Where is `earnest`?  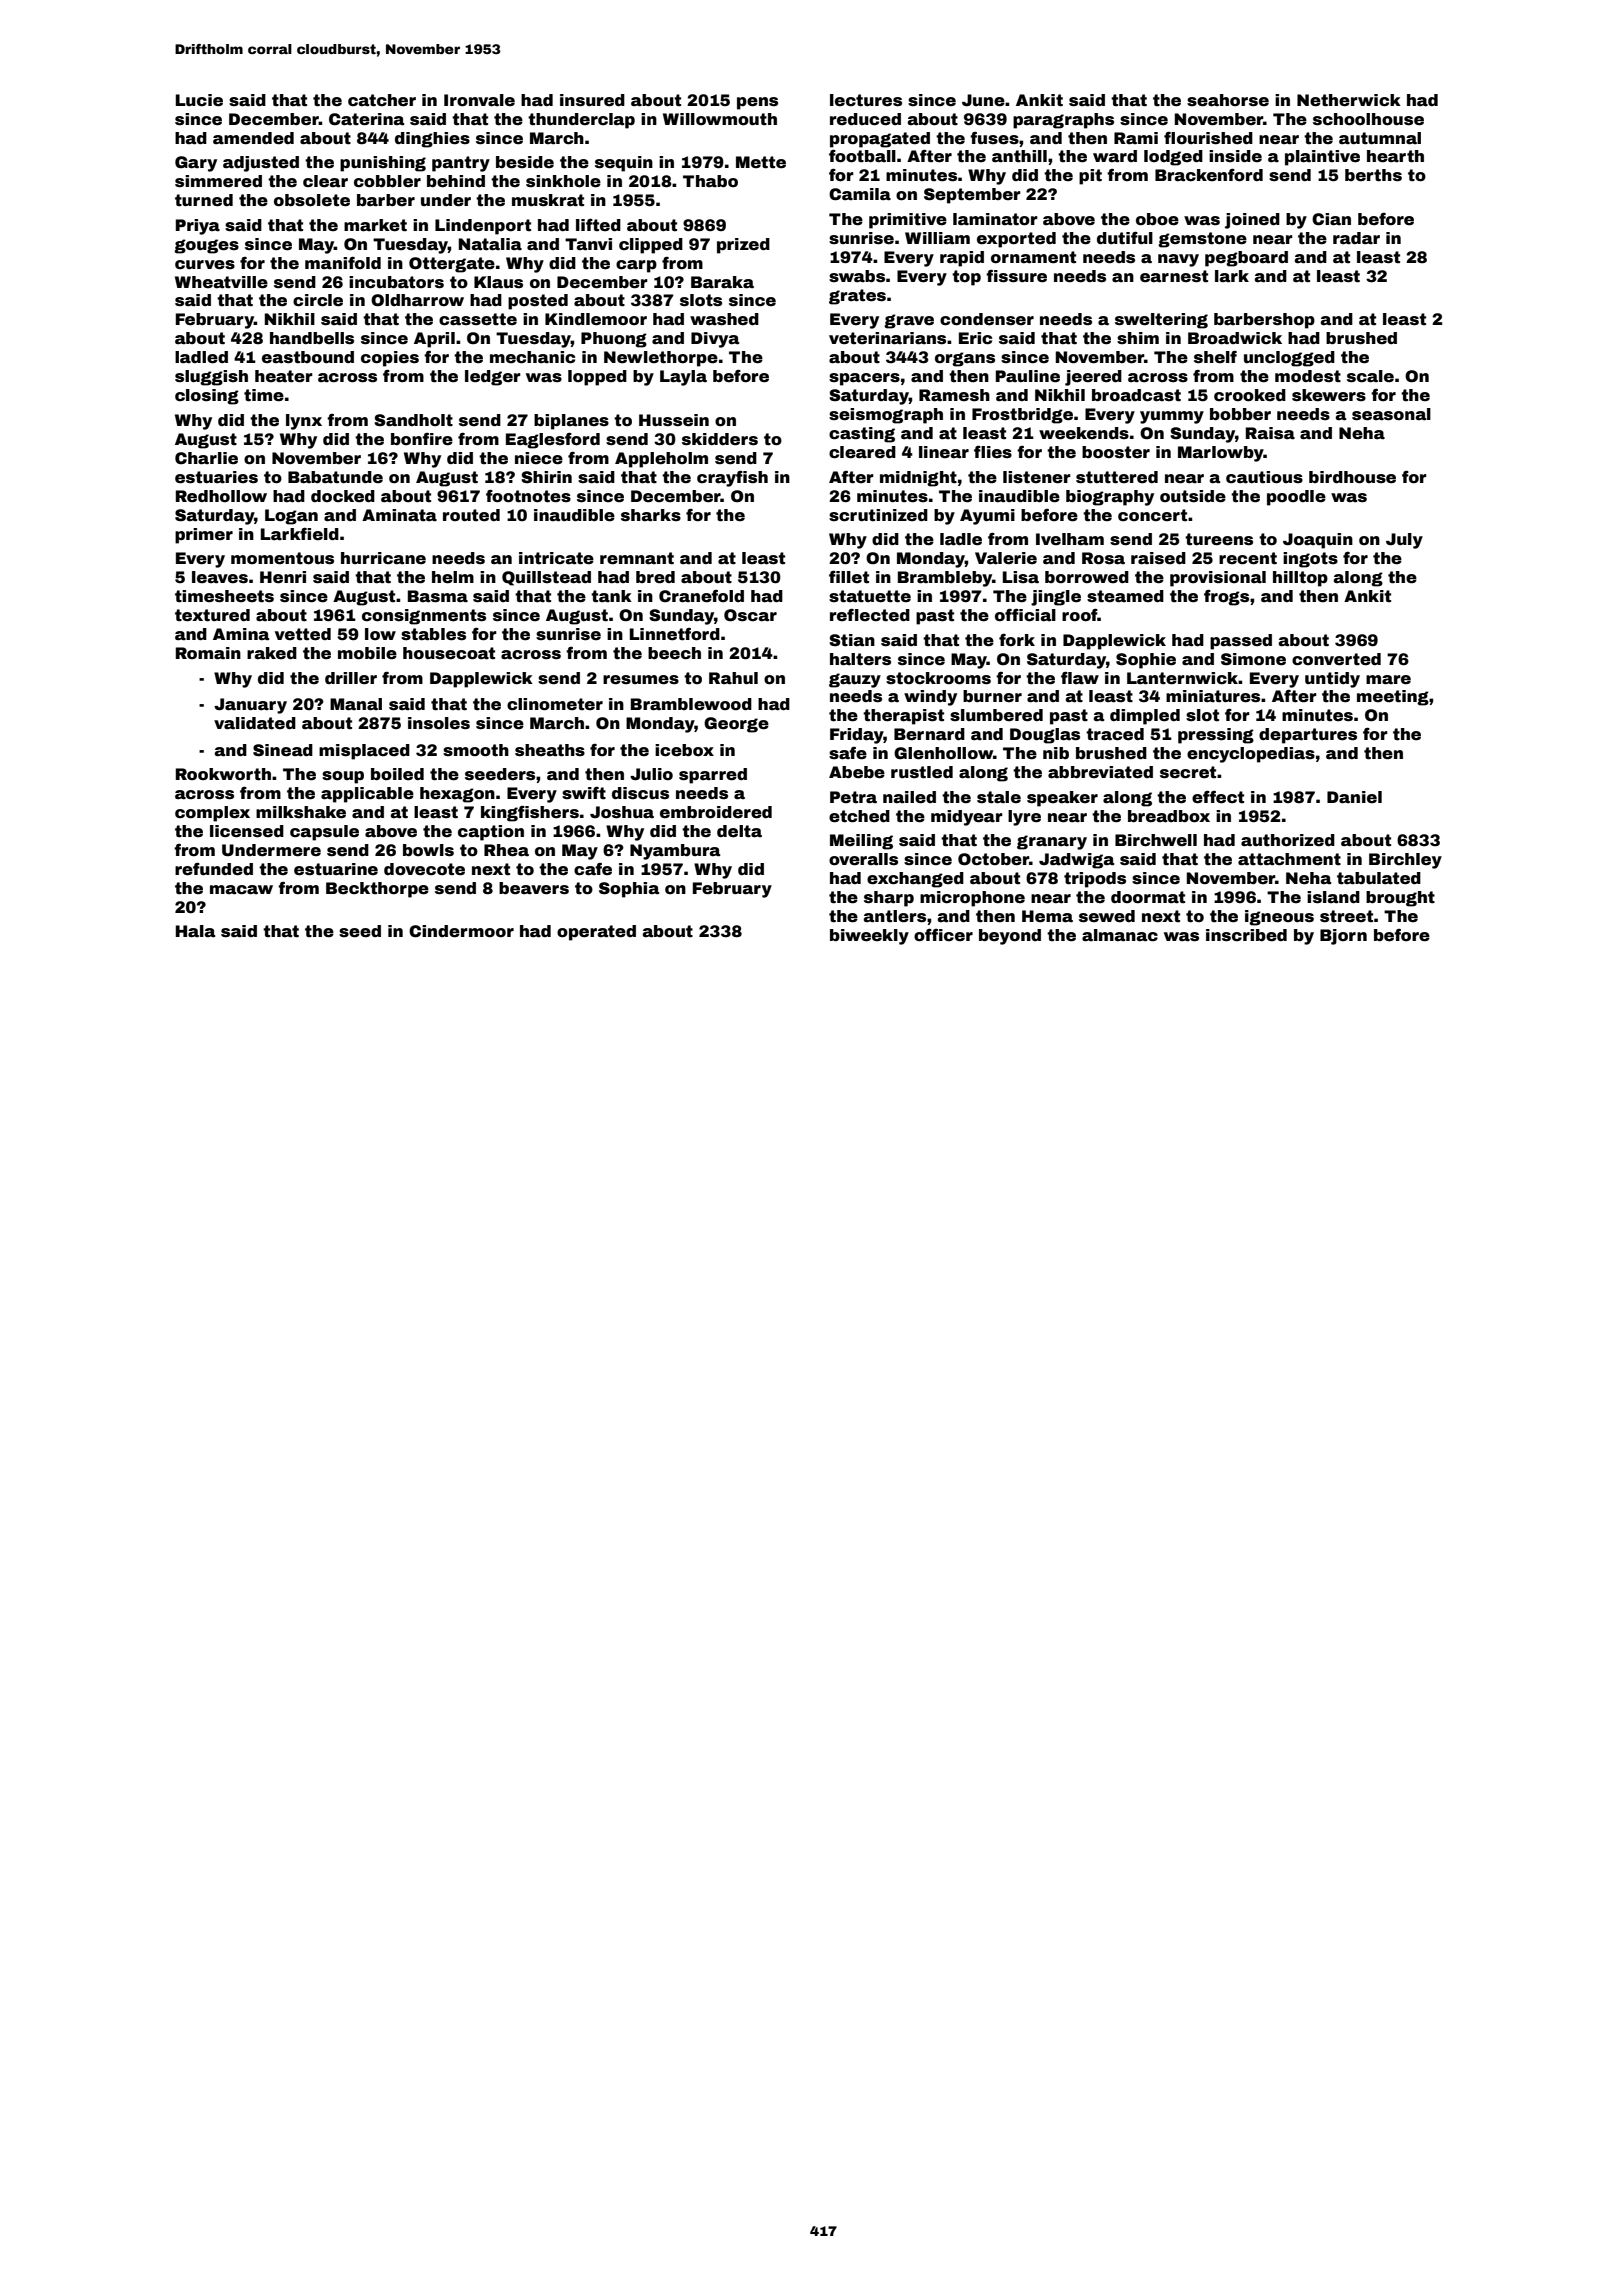
earnest is located at coordinates (1174, 276).
